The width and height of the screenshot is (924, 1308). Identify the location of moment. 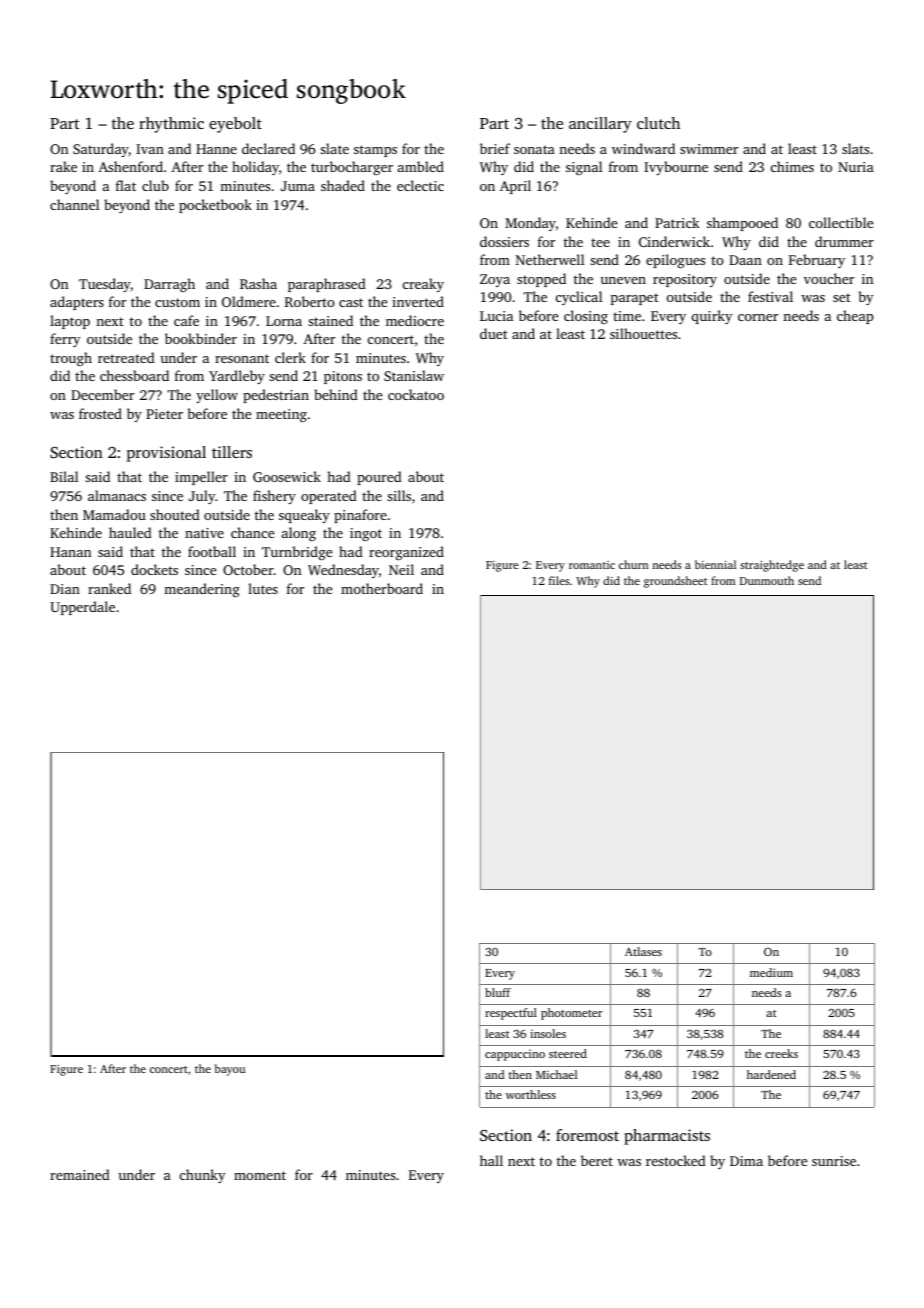
(260, 1175).
